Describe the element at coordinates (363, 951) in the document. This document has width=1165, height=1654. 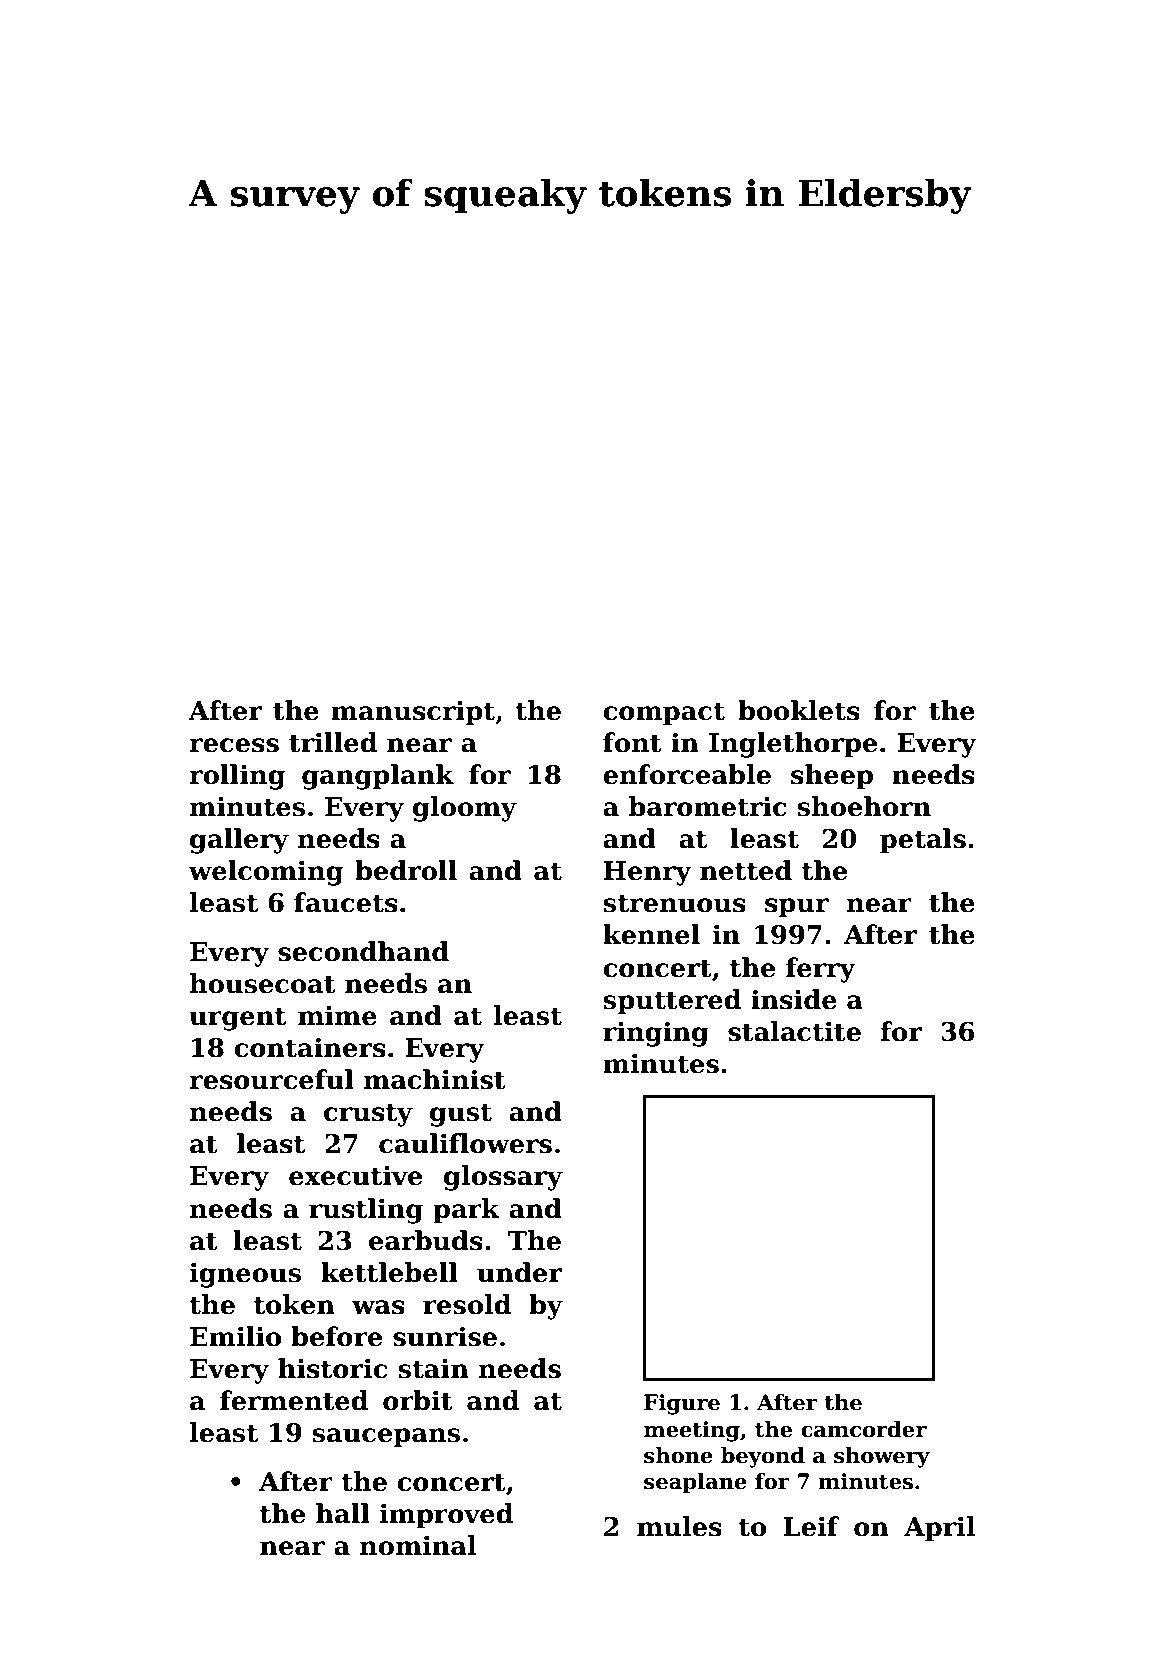
I see `secondhand` at that location.
